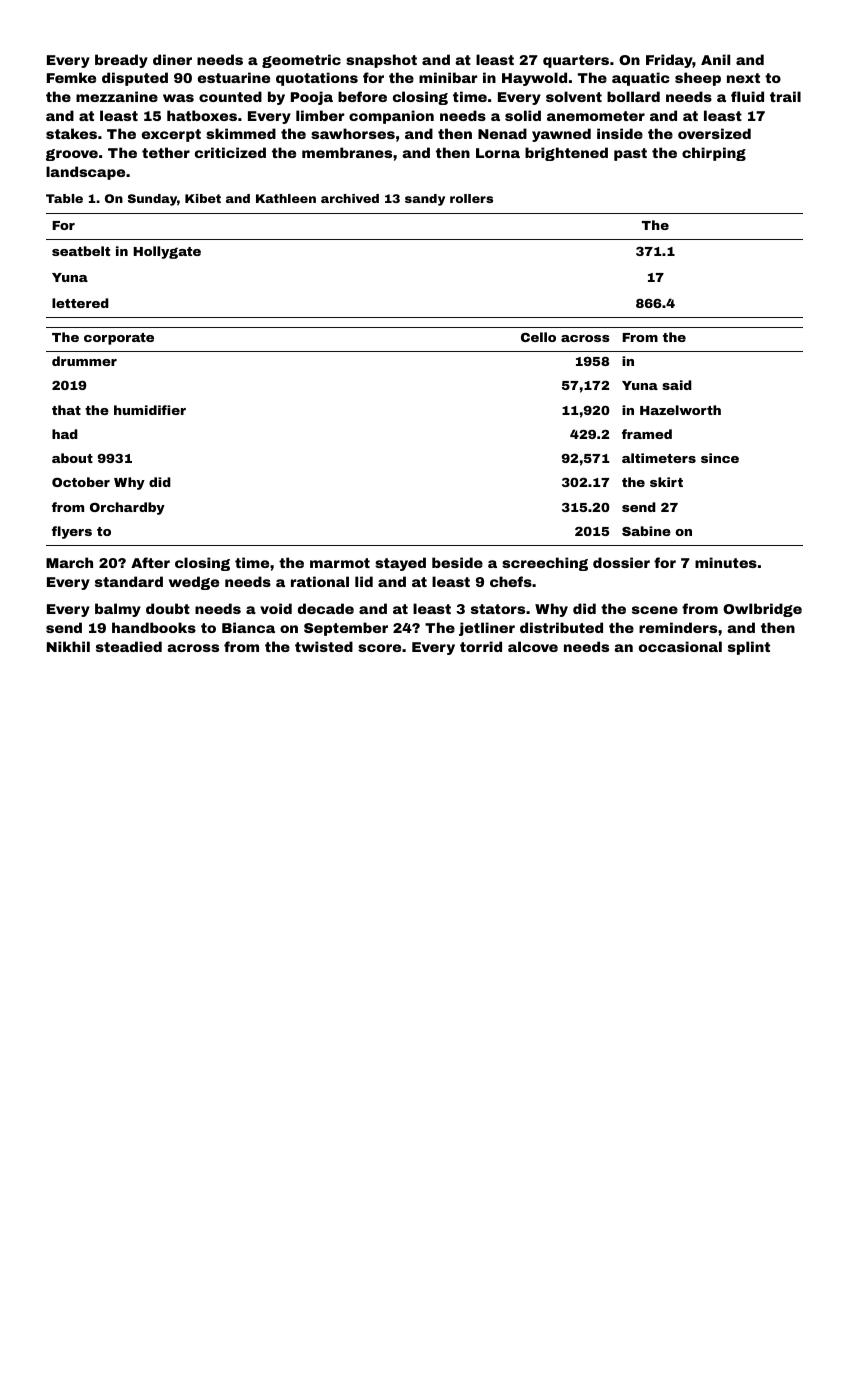  Describe the element at coordinates (234, 77) in the screenshot. I see `estuarine` at that location.
